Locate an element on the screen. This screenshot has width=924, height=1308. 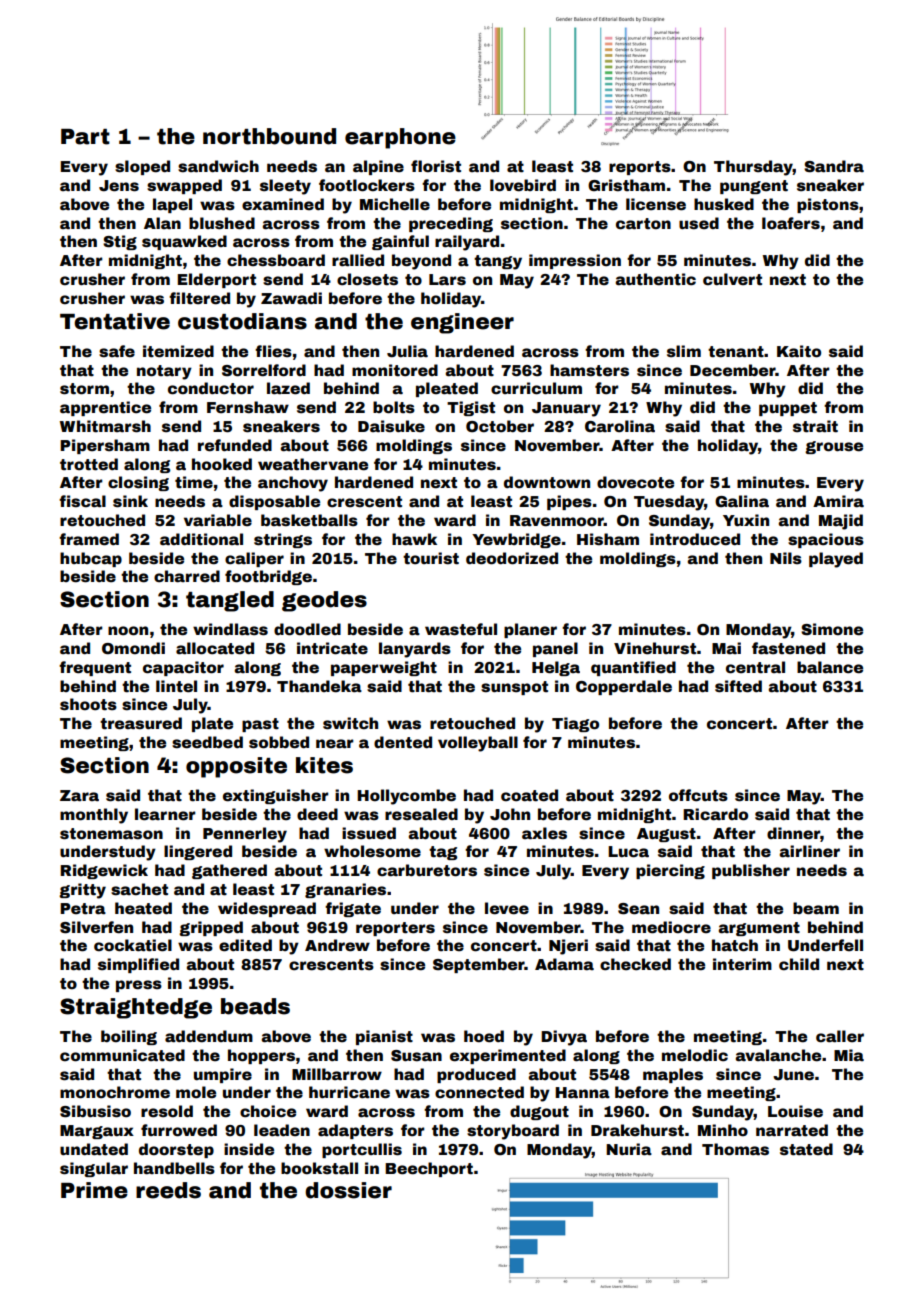
coated is located at coordinates (529, 795).
